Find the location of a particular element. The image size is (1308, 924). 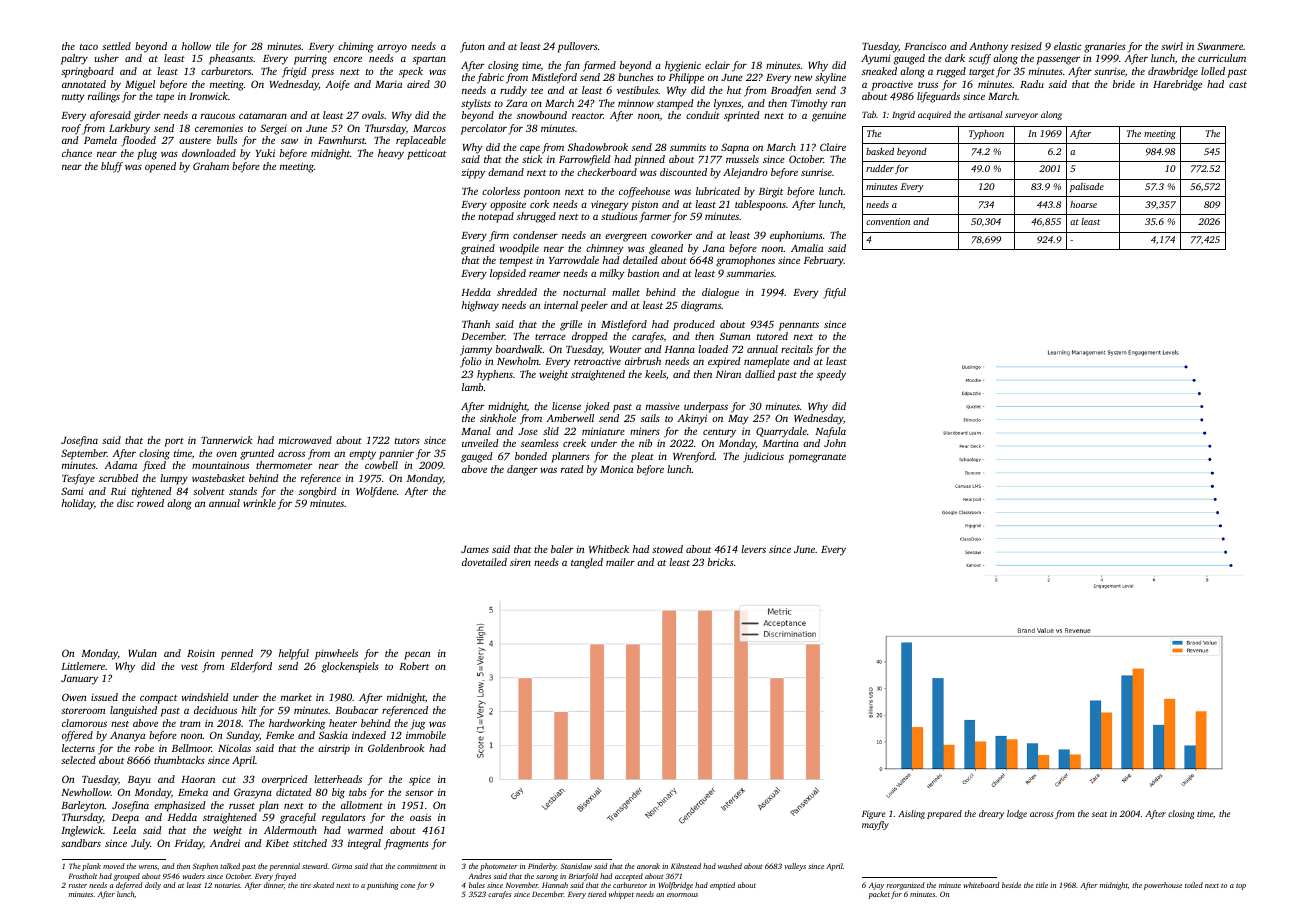

Tannerwick is located at coordinates (226, 440).
